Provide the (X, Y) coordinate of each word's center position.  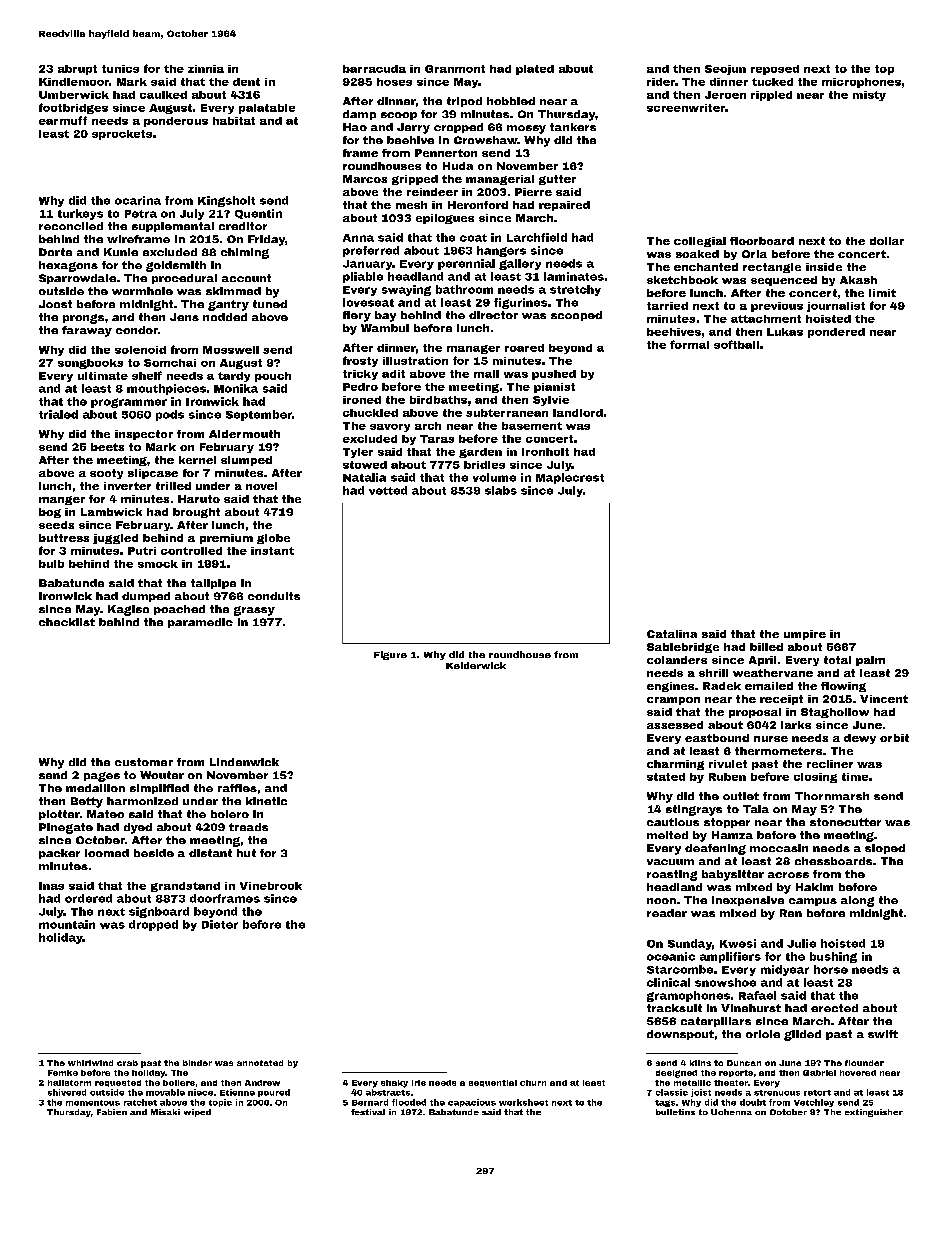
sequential (493, 1083)
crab (127, 1063)
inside (824, 267)
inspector (144, 435)
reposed (775, 70)
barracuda (374, 69)
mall (486, 374)
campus (813, 902)
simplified (159, 789)
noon (661, 901)
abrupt (77, 70)
